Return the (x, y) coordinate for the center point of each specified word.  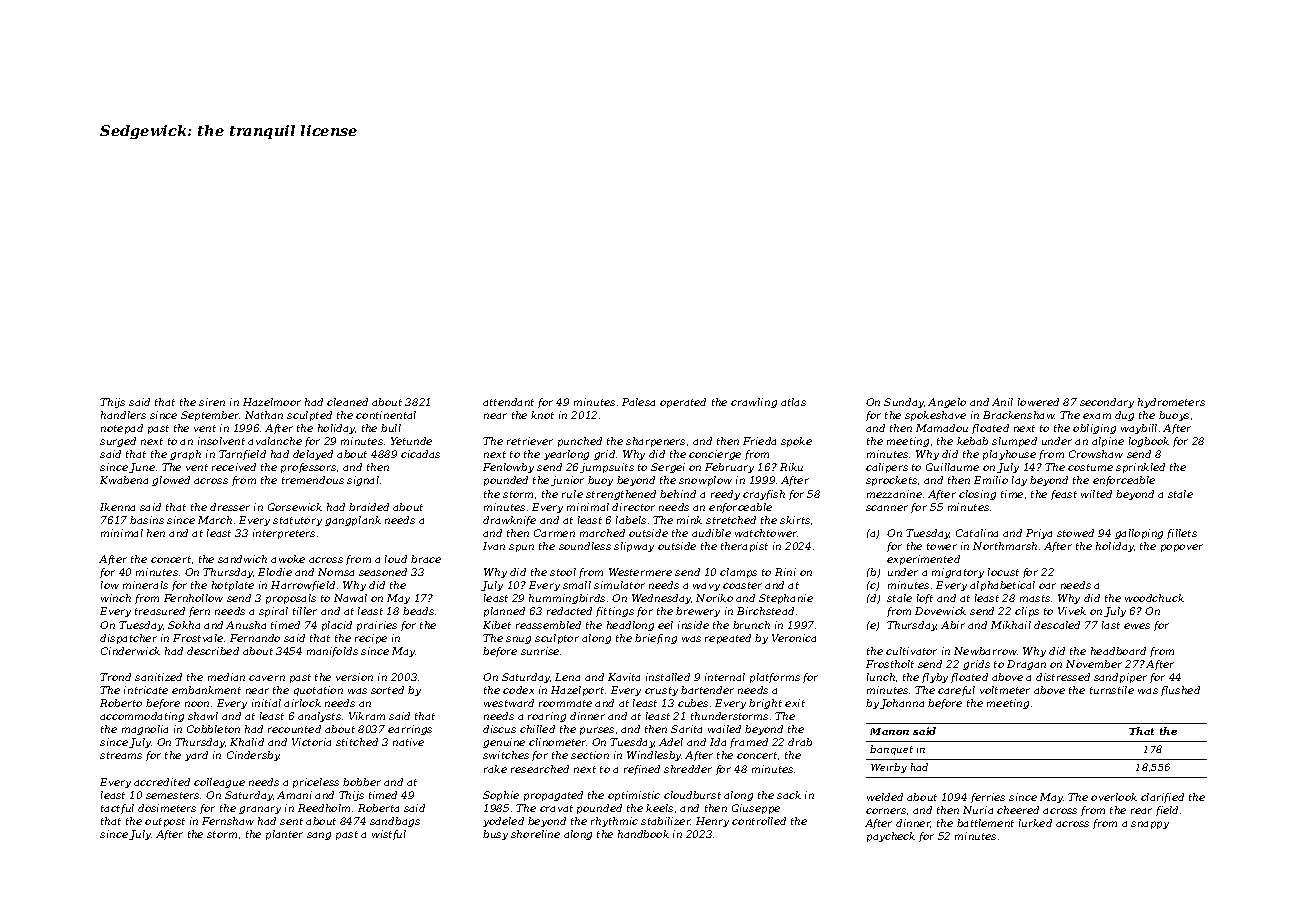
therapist (744, 547)
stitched (357, 742)
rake (495, 769)
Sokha (184, 625)
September (210, 416)
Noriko (714, 598)
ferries (988, 798)
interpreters (284, 534)
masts (1035, 598)
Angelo (947, 403)
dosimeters (167, 808)
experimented (923, 560)
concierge (715, 455)
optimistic (634, 796)
